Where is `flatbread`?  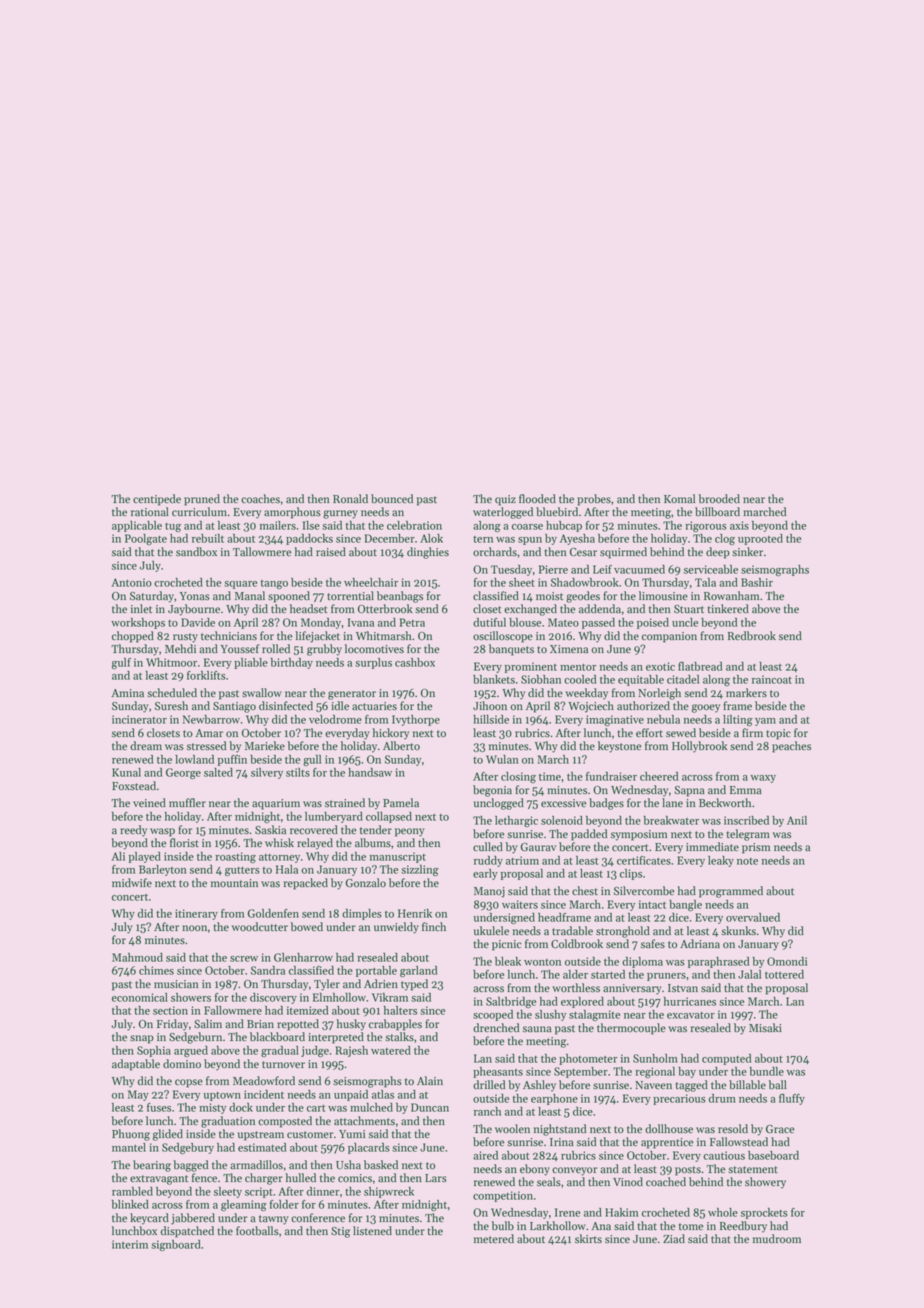 flatbread is located at coordinates (700, 666).
